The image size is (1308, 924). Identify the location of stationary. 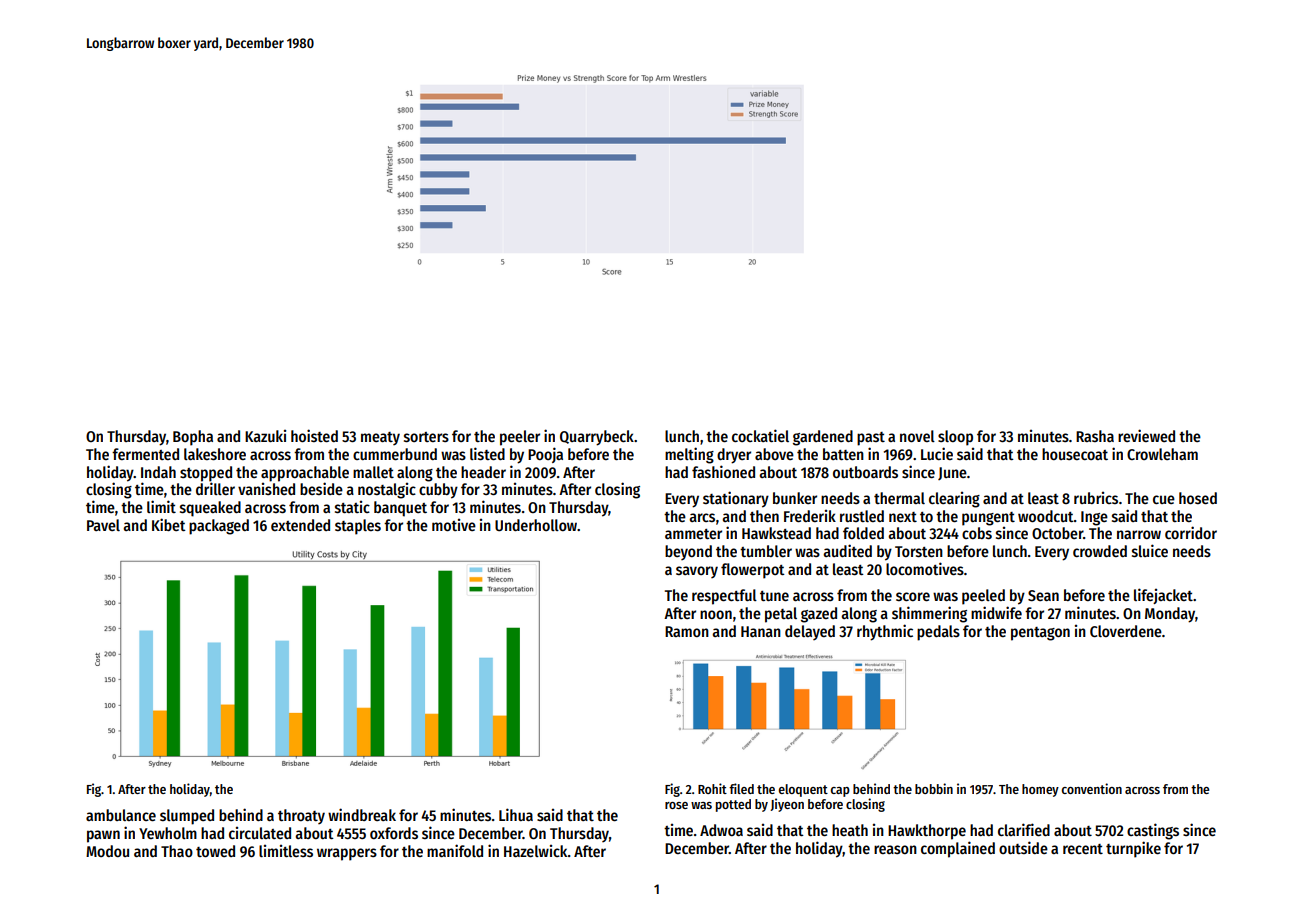
(736, 499).
